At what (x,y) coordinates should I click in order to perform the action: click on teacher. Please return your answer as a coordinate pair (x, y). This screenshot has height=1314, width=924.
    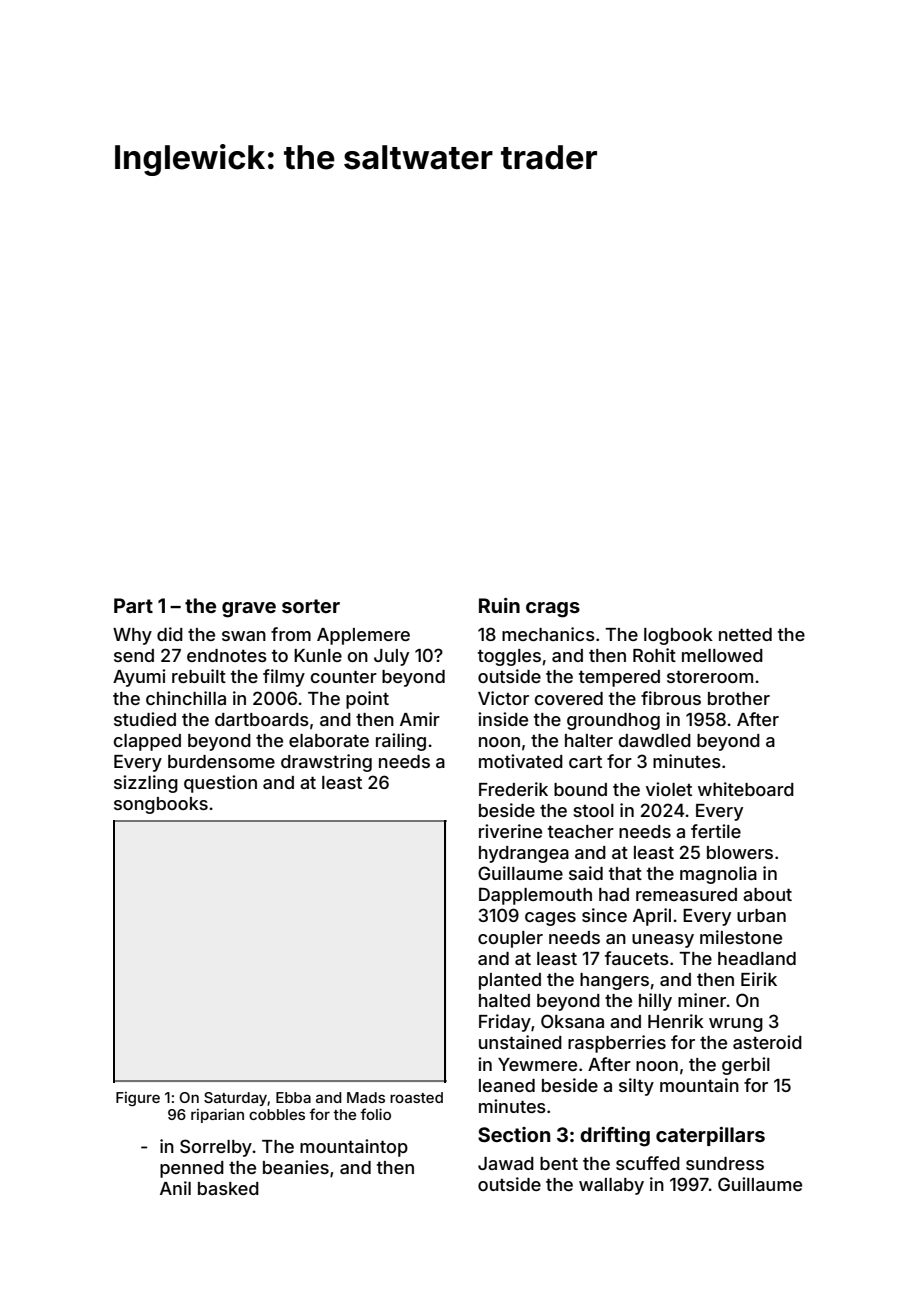
    Looking at the image, I should click on (581, 831).
